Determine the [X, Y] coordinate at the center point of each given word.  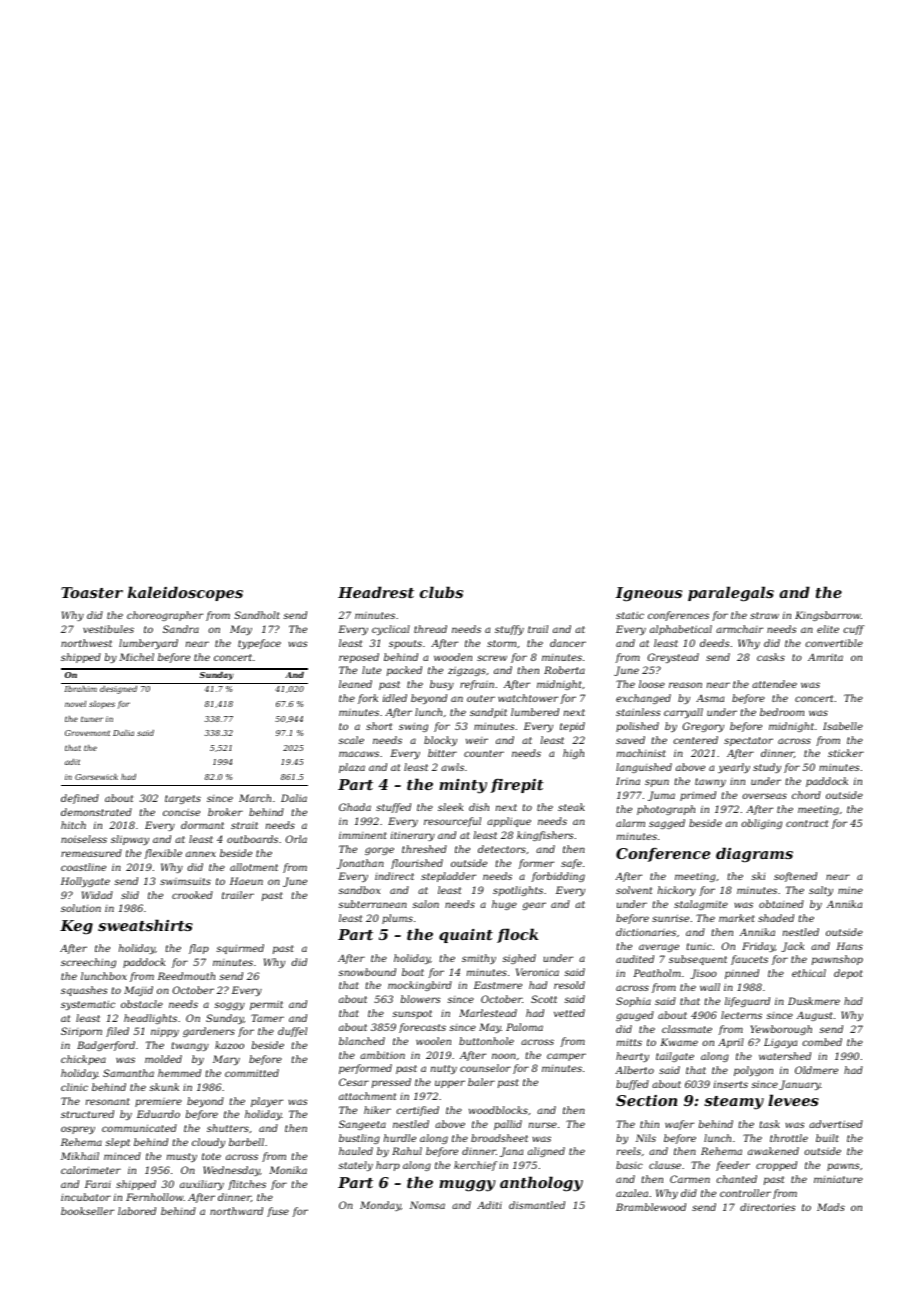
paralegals [731, 594]
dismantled [537, 1205]
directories [768, 1207]
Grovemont [87, 733]
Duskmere [814, 1001]
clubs [441, 592]
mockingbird [420, 986]
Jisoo [703, 974]
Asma [710, 698]
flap [199, 949]
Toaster [92, 592]
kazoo [229, 1045]
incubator [86, 1197]
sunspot [412, 1014]
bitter [442, 753]
